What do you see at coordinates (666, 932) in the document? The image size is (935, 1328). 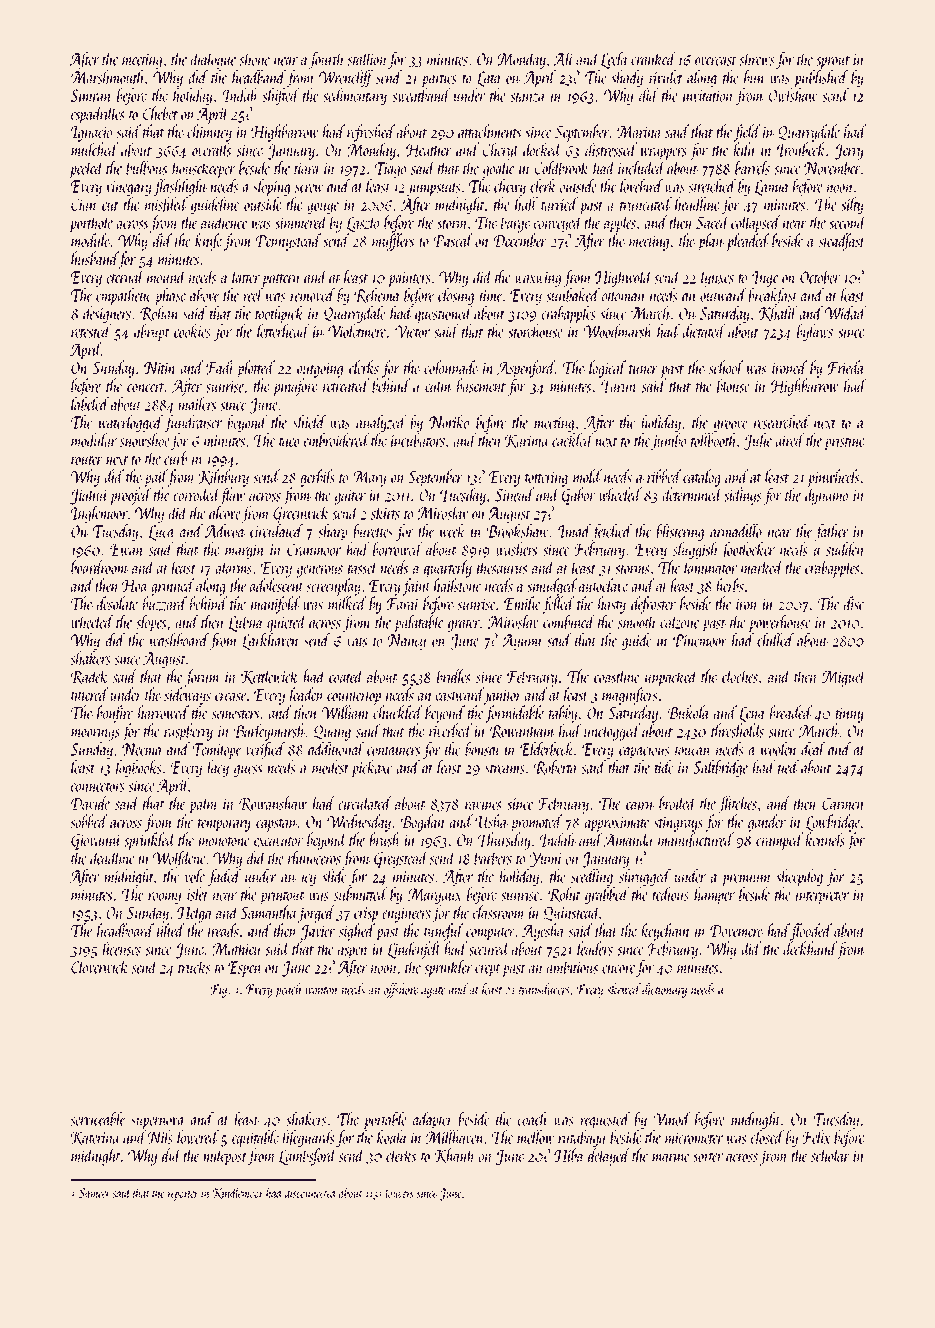 I see `keychain` at bounding box center [666, 932].
